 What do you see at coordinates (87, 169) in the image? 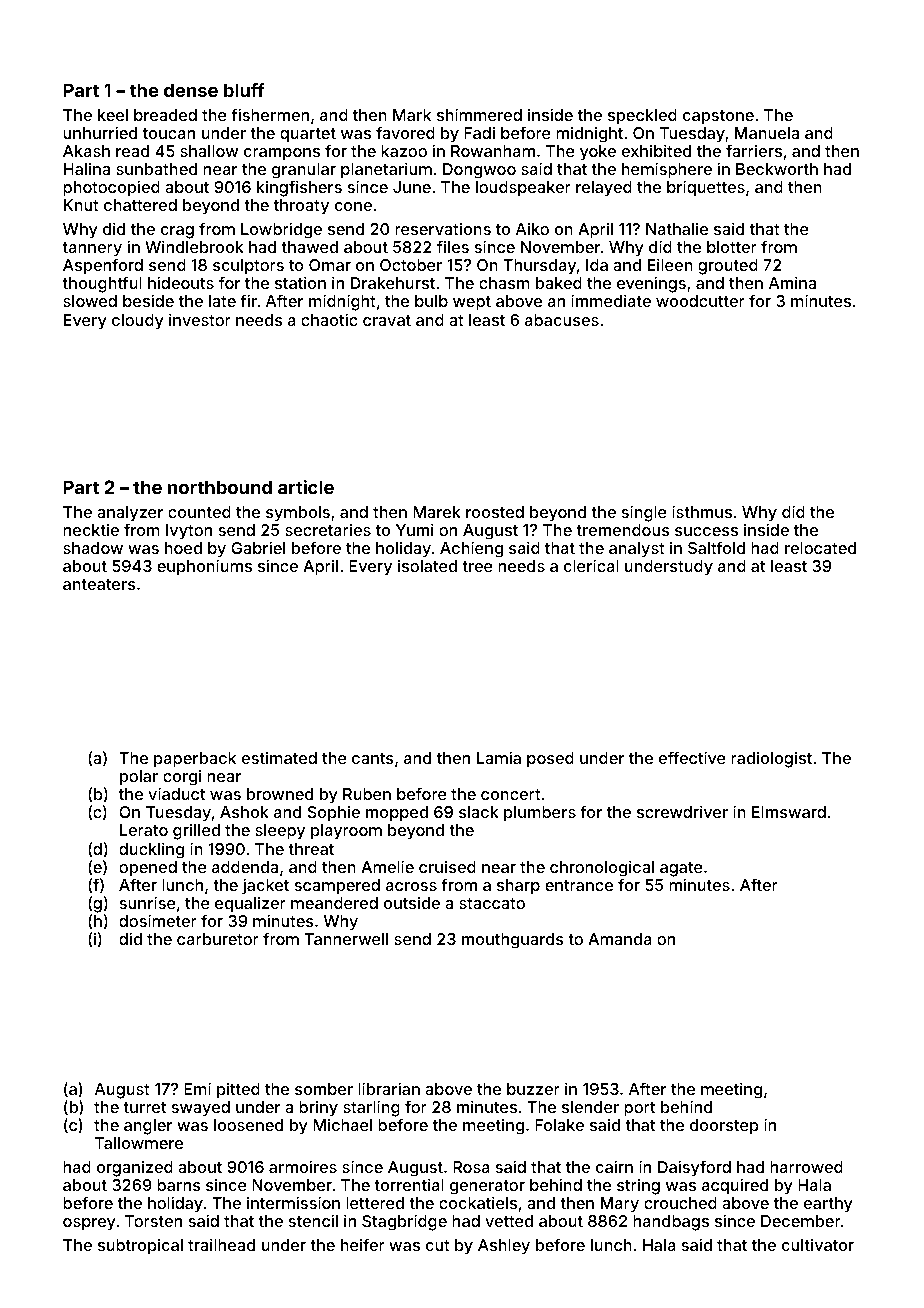
I see `Halina` at bounding box center [87, 169].
